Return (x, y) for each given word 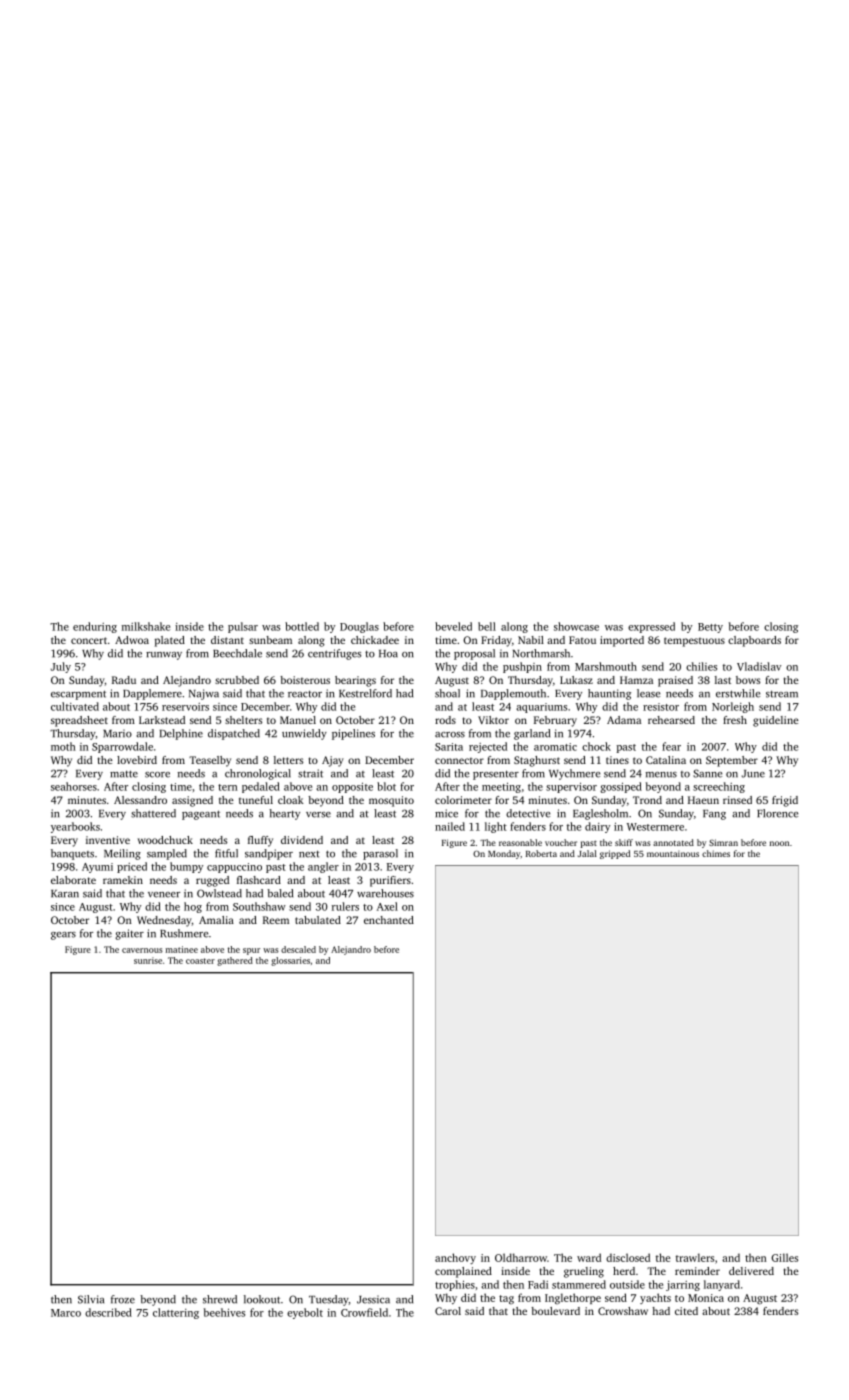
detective (528, 813)
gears (63, 936)
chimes (716, 853)
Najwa (204, 694)
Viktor (493, 720)
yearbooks (75, 827)
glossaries (290, 961)
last (723, 680)
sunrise (148, 960)
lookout (262, 1299)
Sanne (707, 773)
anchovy (455, 1258)
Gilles (784, 1257)
